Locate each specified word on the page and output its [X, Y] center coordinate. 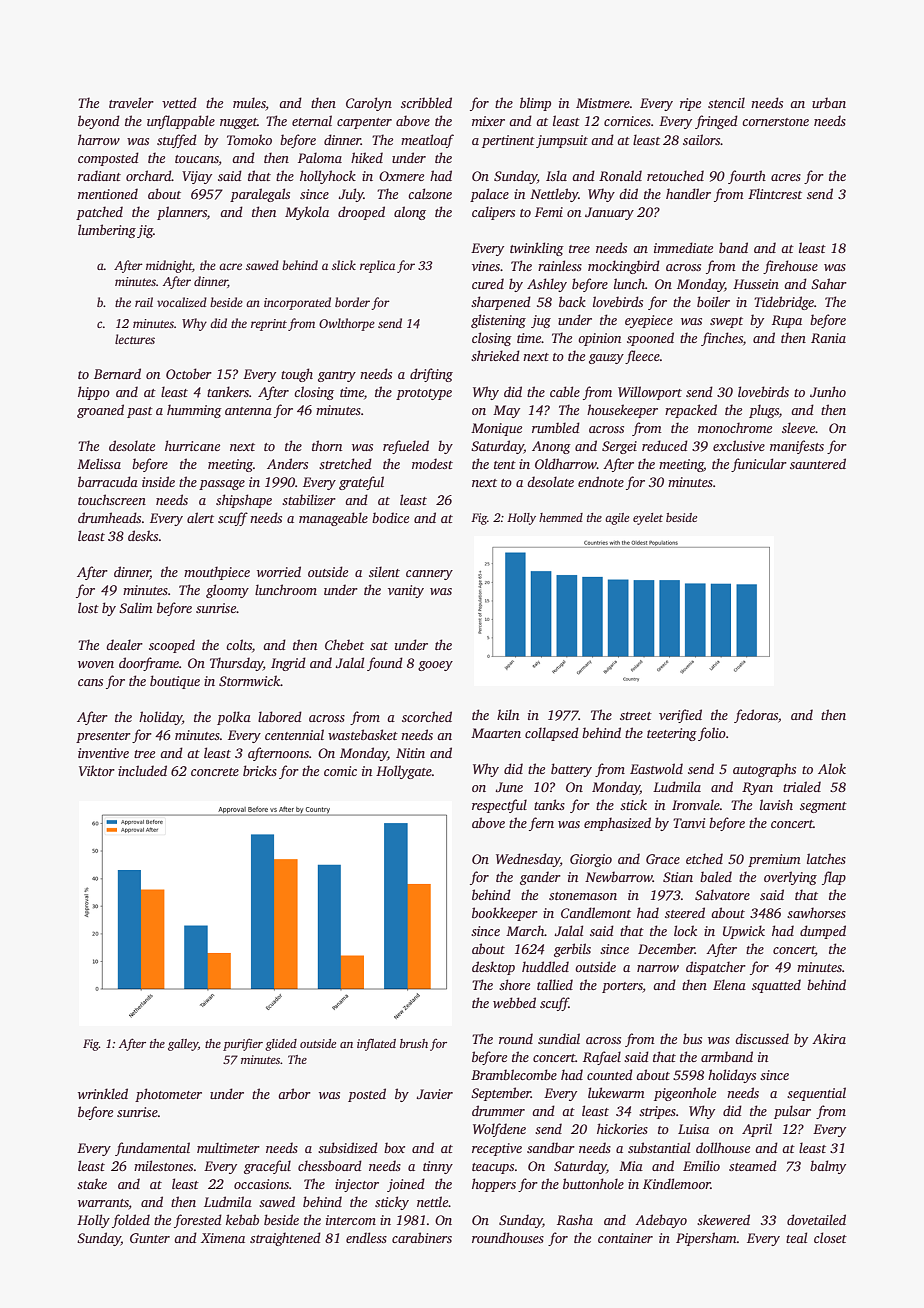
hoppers [494, 1185]
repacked [691, 411]
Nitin [410, 753]
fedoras [756, 716]
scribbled [426, 102]
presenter [103, 737]
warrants [103, 1203]
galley [183, 1045]
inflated [376, 1045]
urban [829, 102]
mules [249, 104]
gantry [337, 376]
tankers [228, 391]
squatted [776, 986]
